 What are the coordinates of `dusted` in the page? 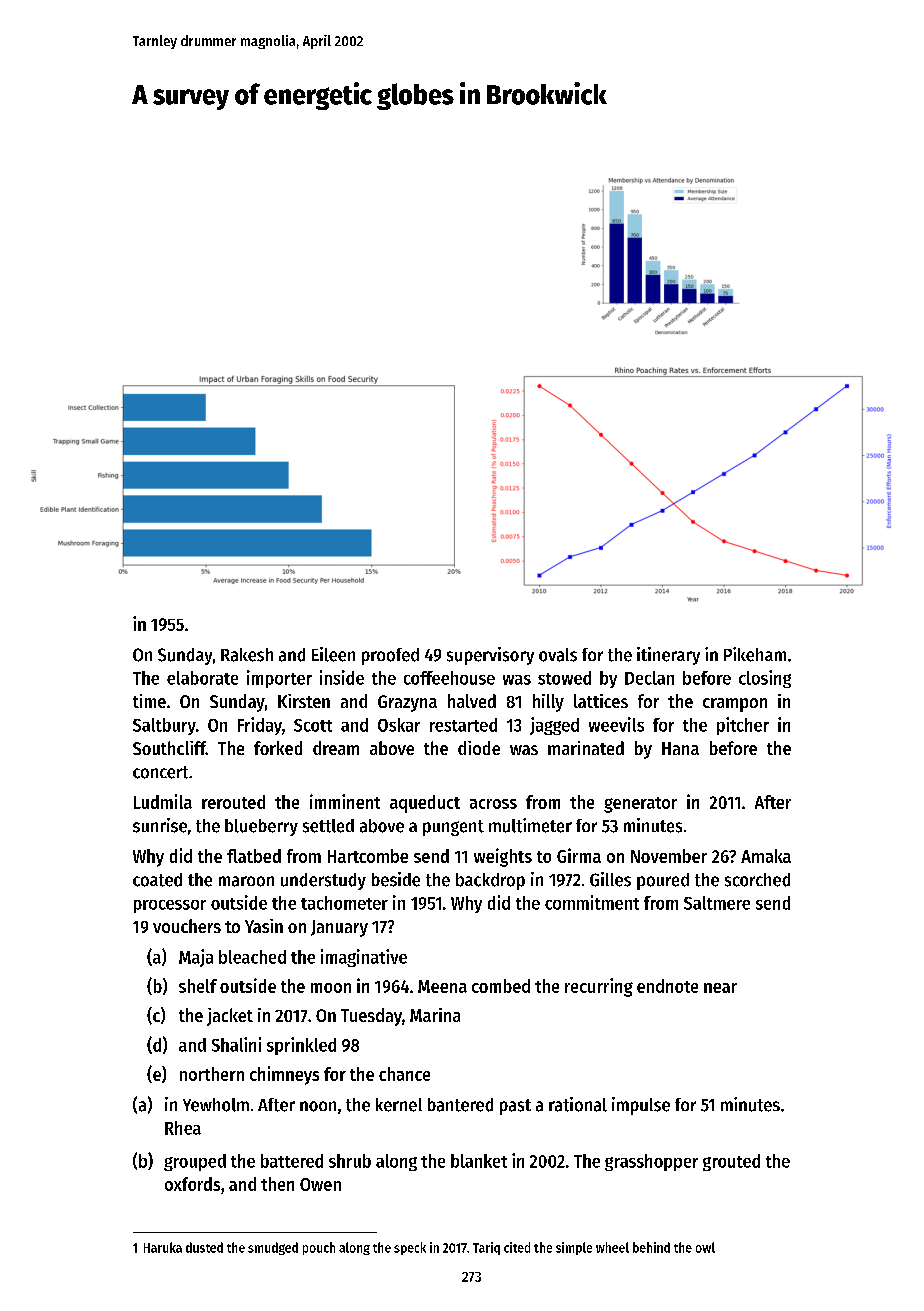 It's located at (204, 1247).
